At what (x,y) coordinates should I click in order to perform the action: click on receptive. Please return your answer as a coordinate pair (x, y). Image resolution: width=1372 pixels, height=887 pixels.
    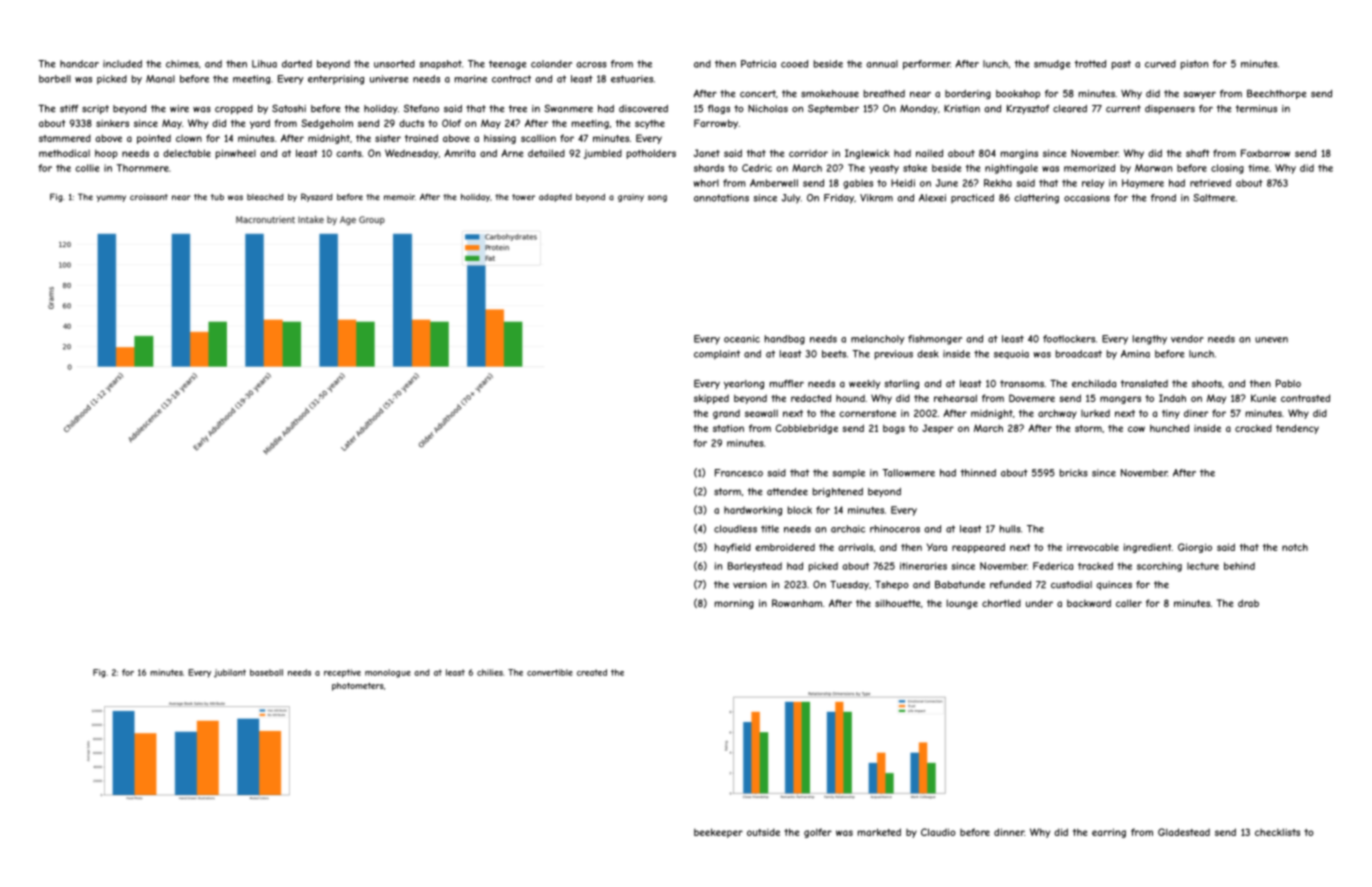
    Looking at the image, I should click on (342, 673).
